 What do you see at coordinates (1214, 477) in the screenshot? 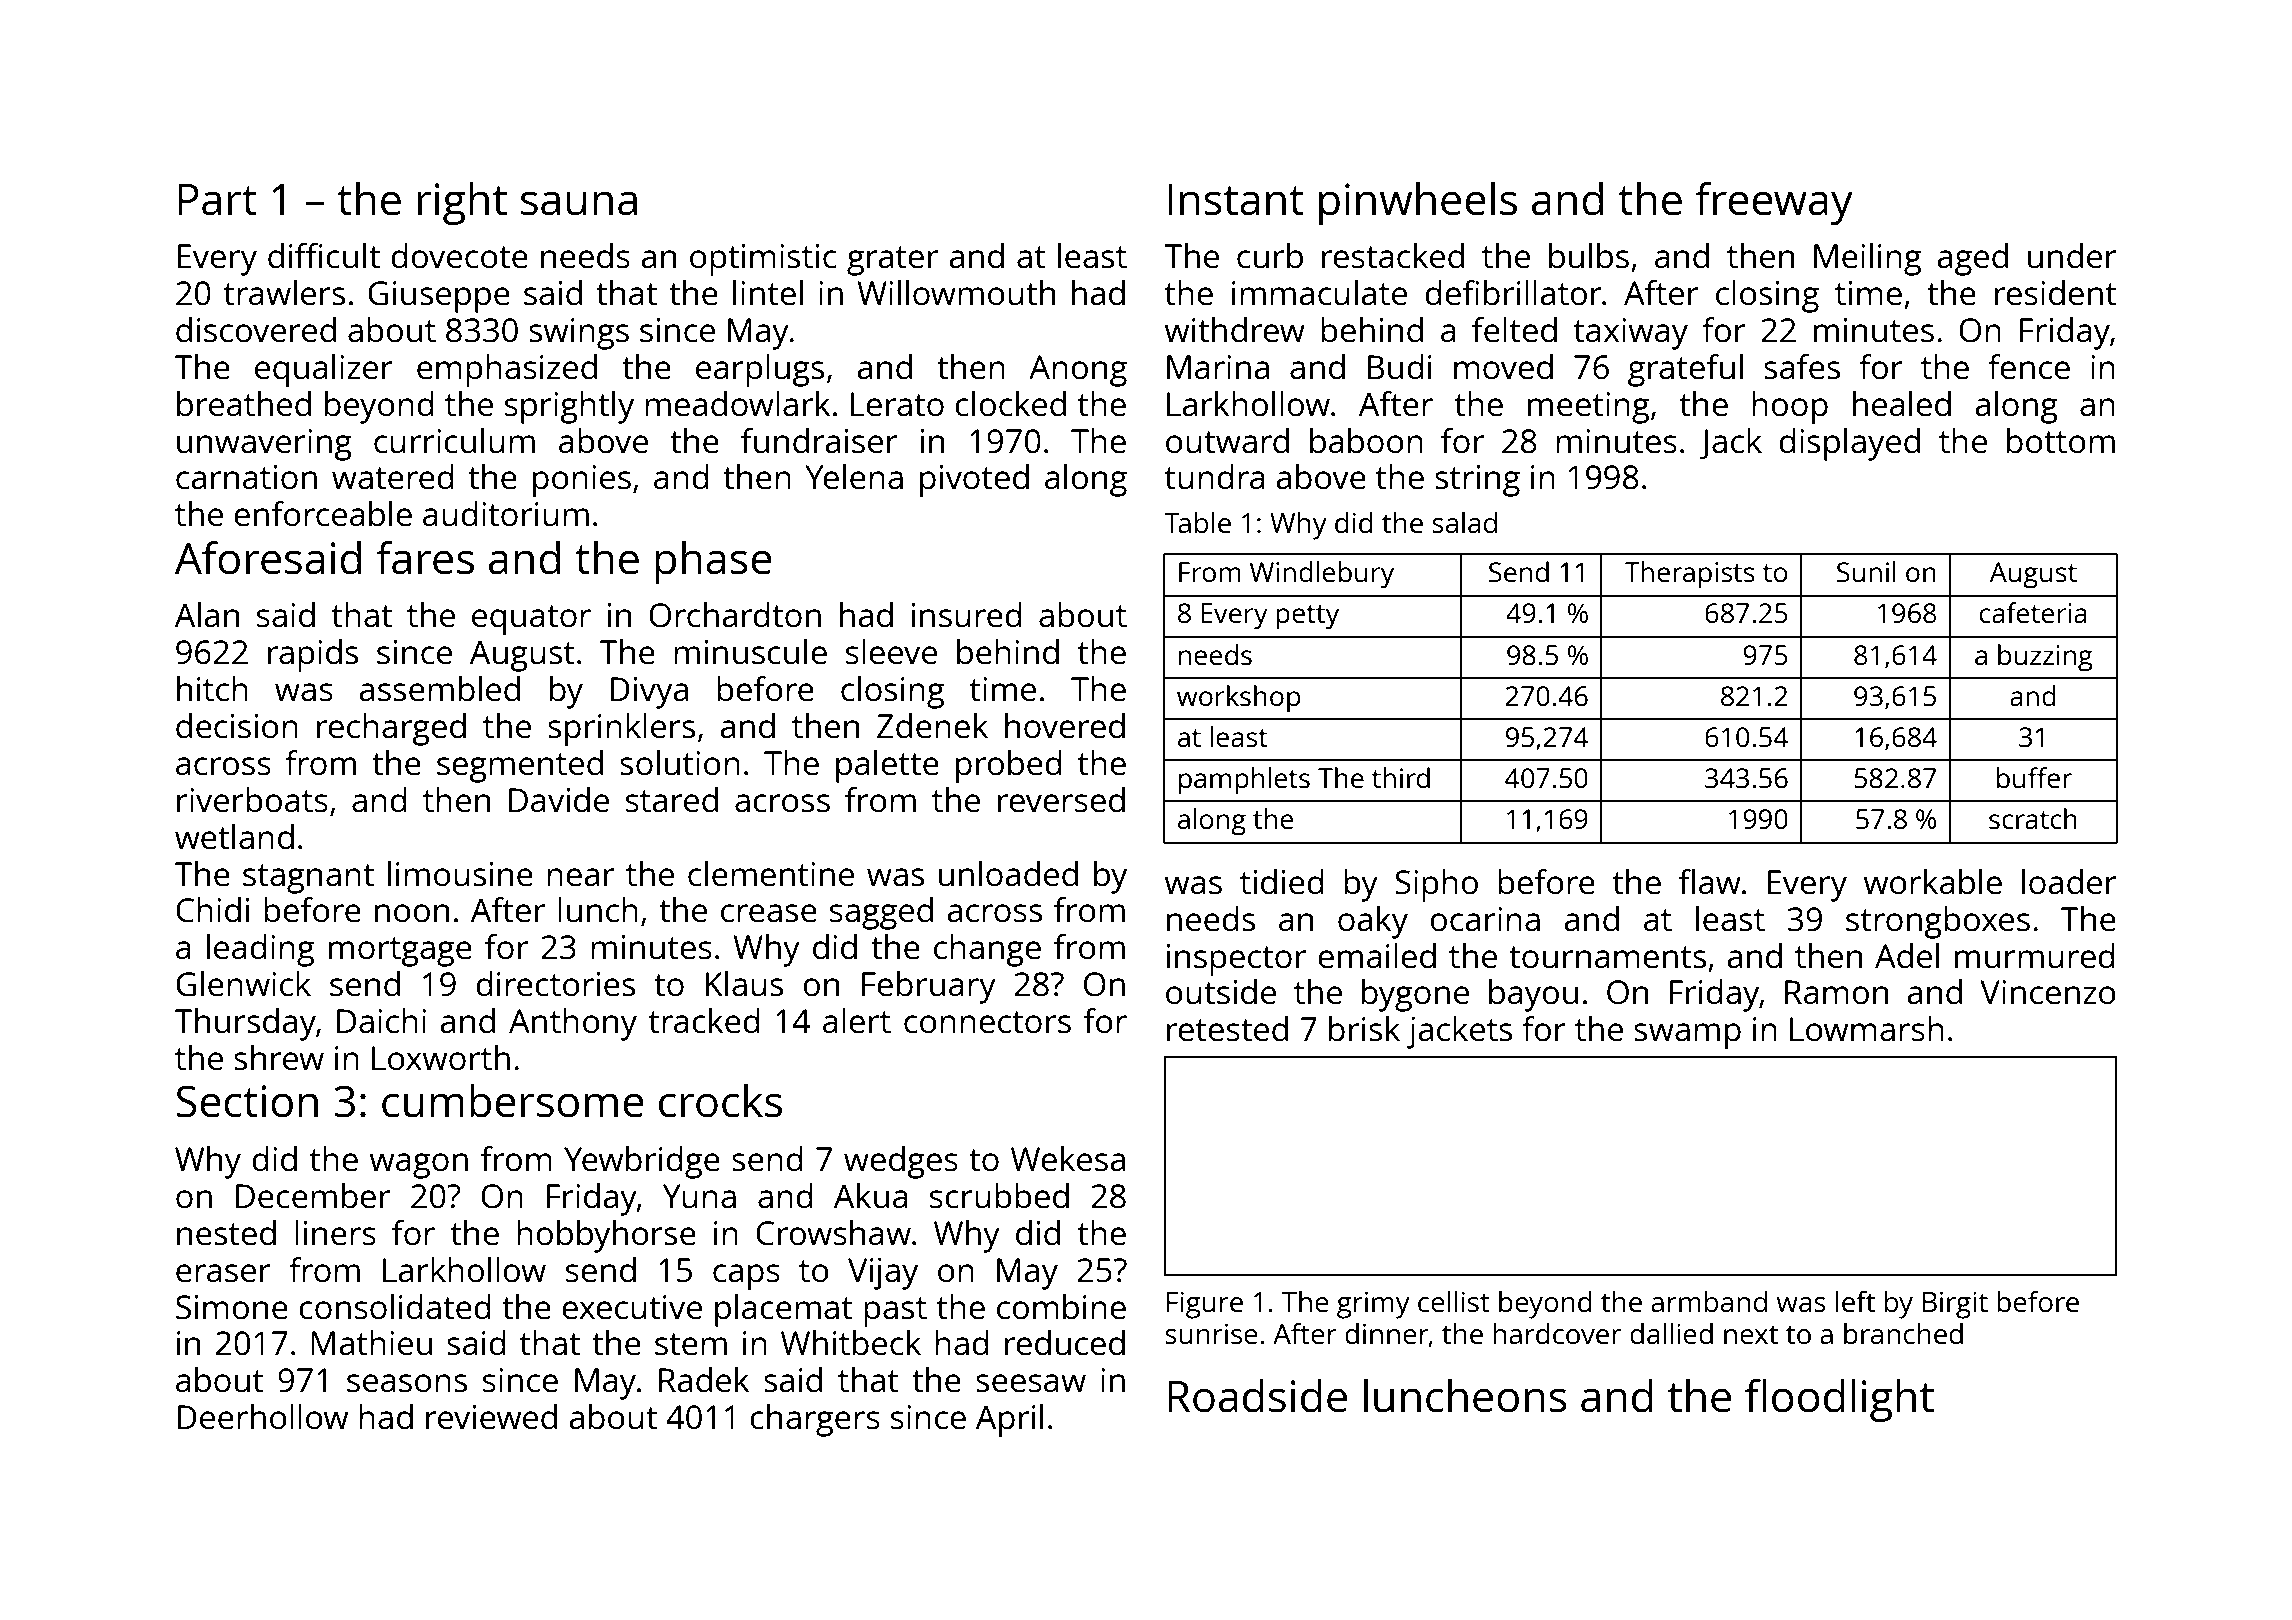
I see `tundra` at bounding box center [1214, 477].
